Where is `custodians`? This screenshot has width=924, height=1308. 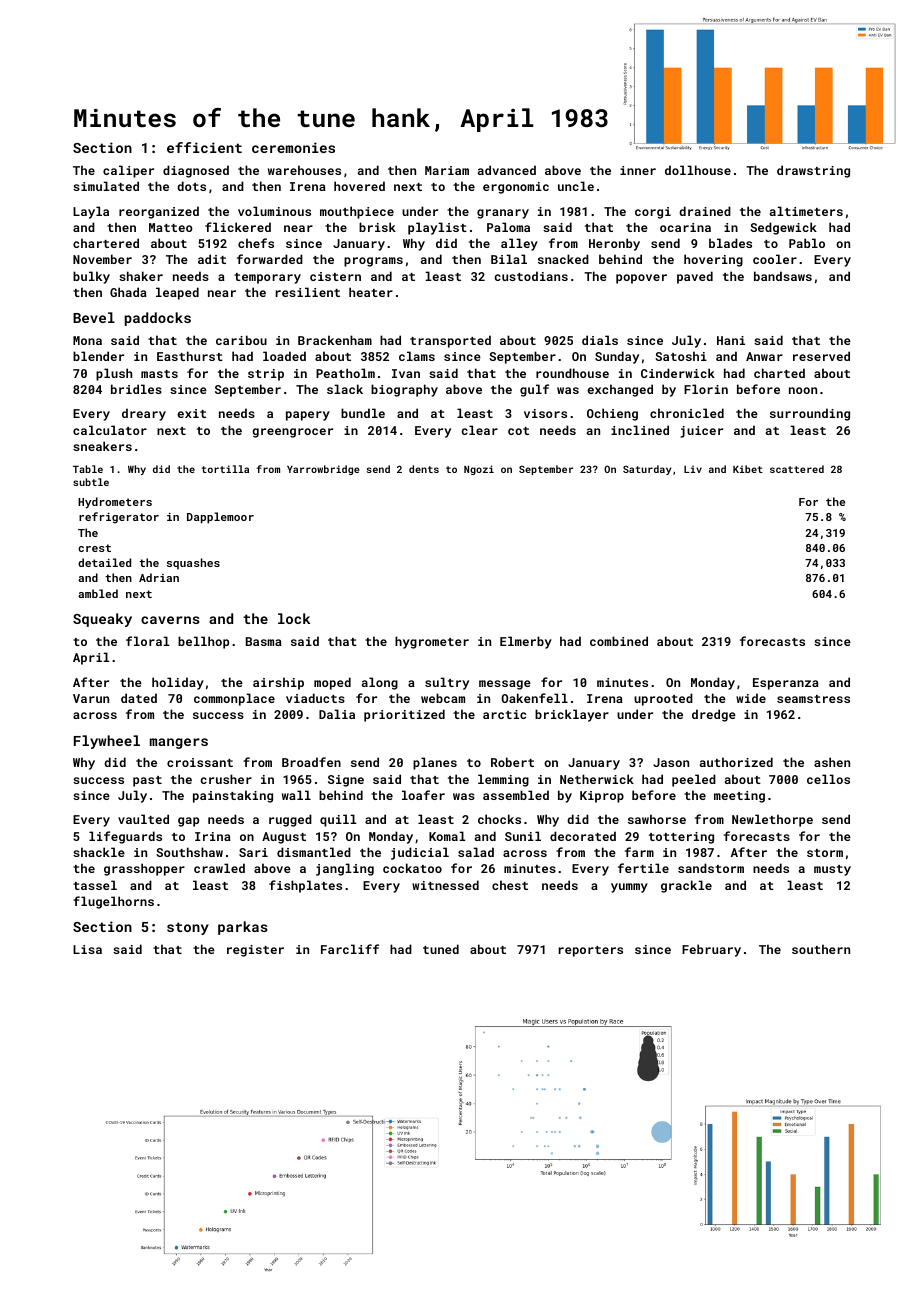
custodians is located at coordinates (531, 276).
